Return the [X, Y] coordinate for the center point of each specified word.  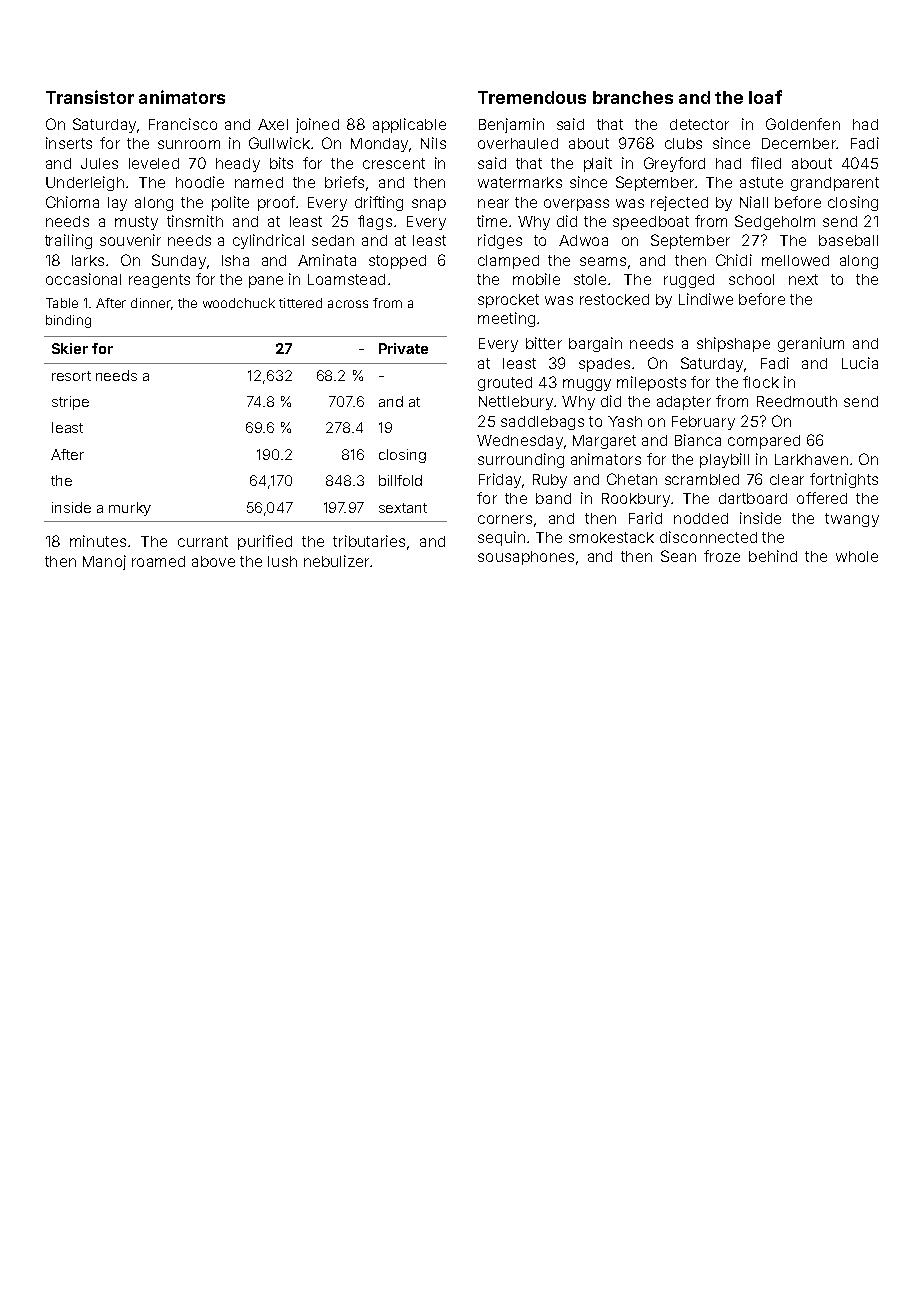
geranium [811, 344]
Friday [500, 480]
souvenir [130, 240]
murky [130, 509]
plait [598, 164]
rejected [679, 203]
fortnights [844, 480]
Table [62, 303]
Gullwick [279, 143]
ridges [500, 241]
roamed [158, 561]
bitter [544, 343]
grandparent [835, 184]
